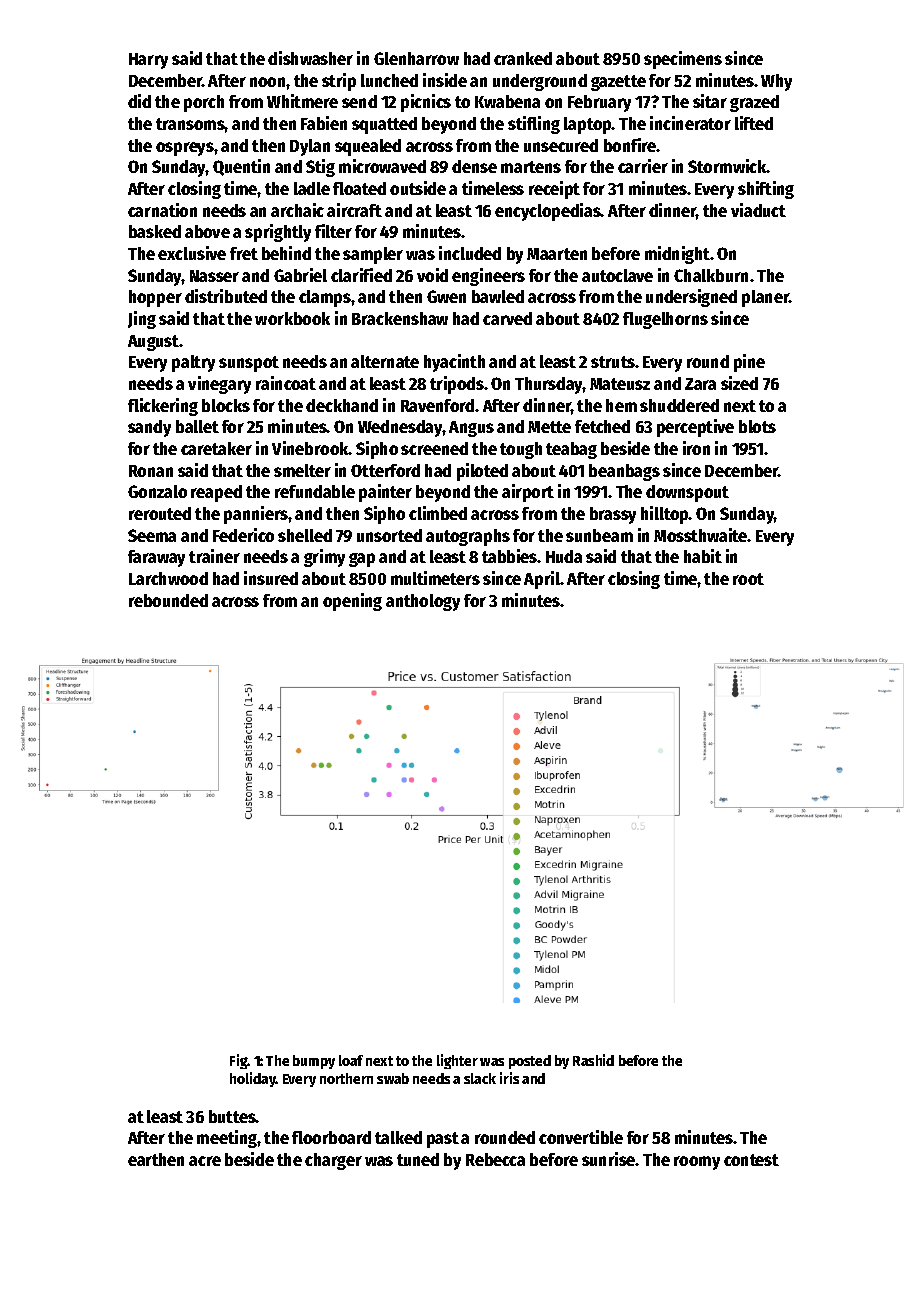 The height and width of the image is (1314, 924). What do you see at coordinates (204, 103) in the image?
I see `porch` at bounding box center [204, 103].
